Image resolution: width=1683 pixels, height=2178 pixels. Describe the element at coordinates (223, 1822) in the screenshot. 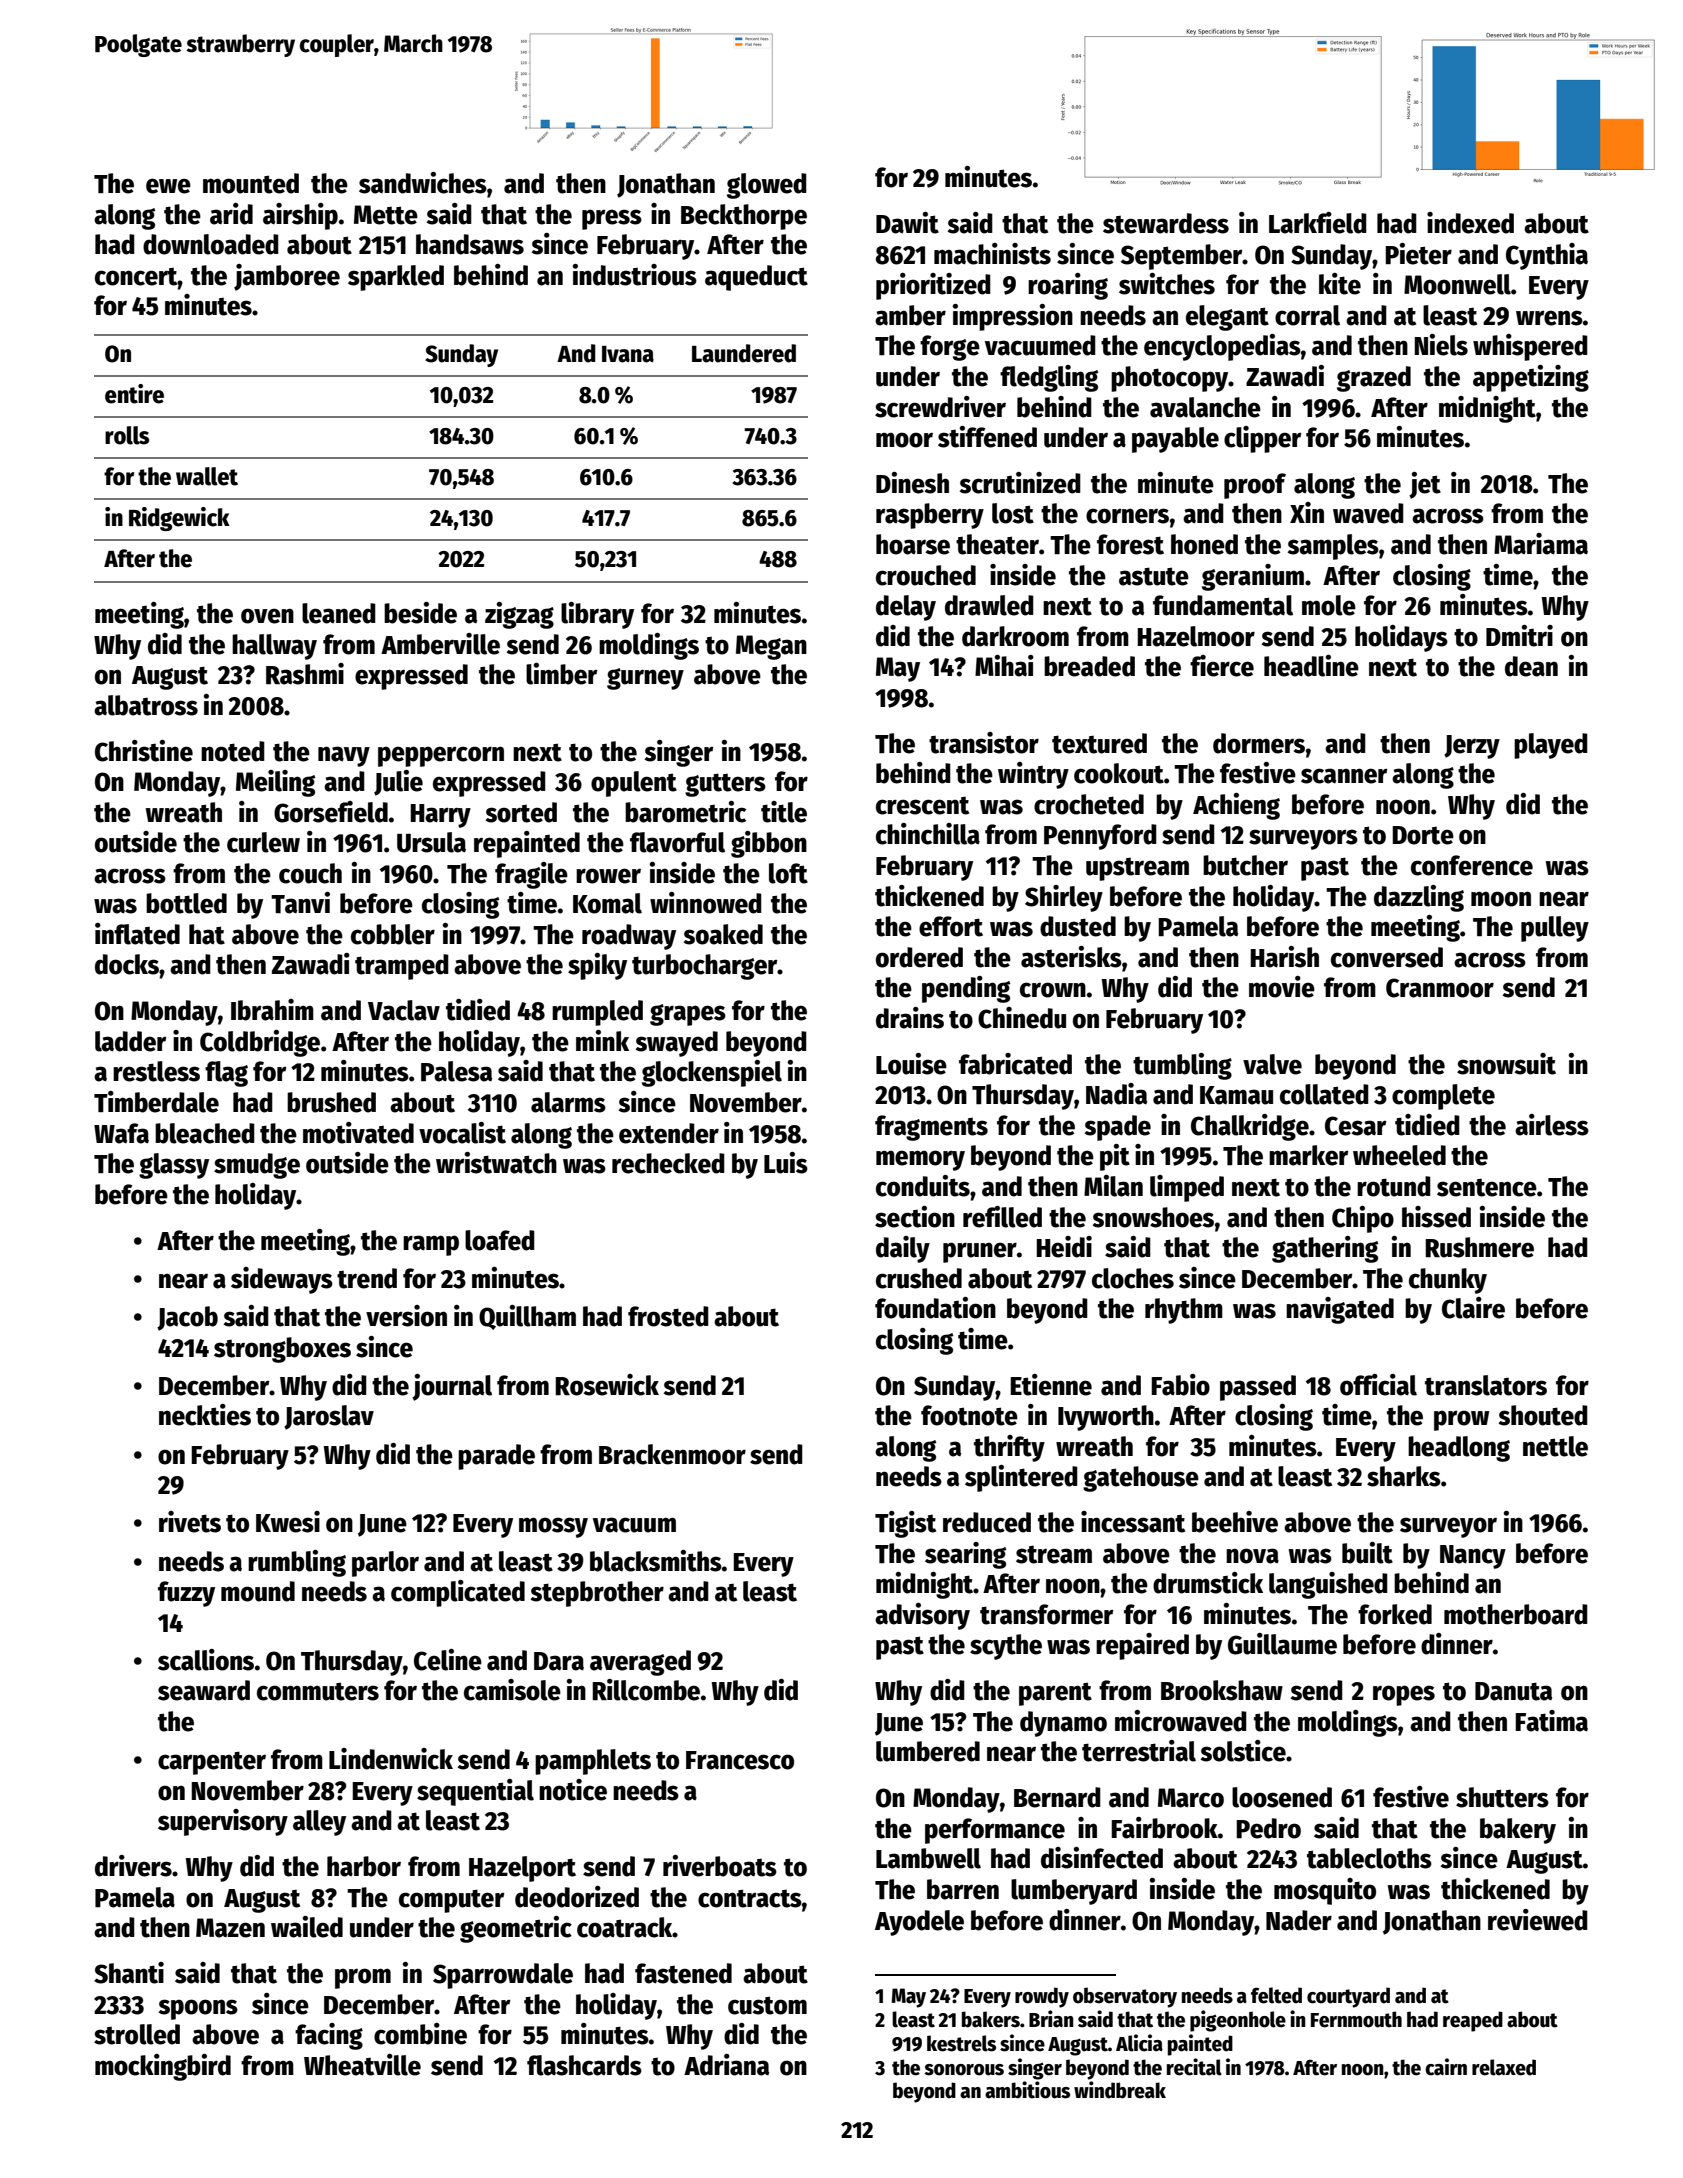

I see `supervisory` at that location.
